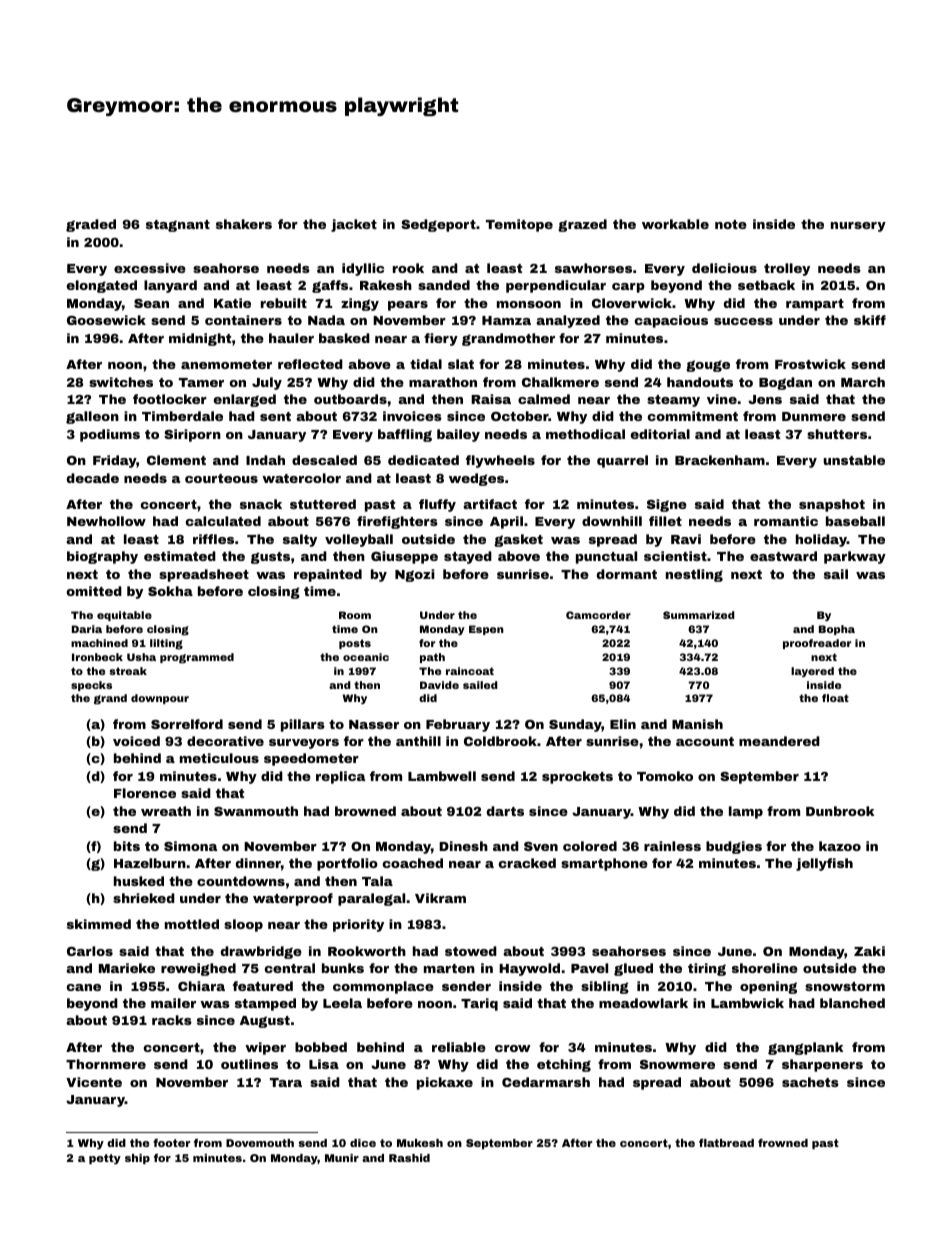 The image size is (952, 1233). I want to click on shutters, so click(837, 434).
